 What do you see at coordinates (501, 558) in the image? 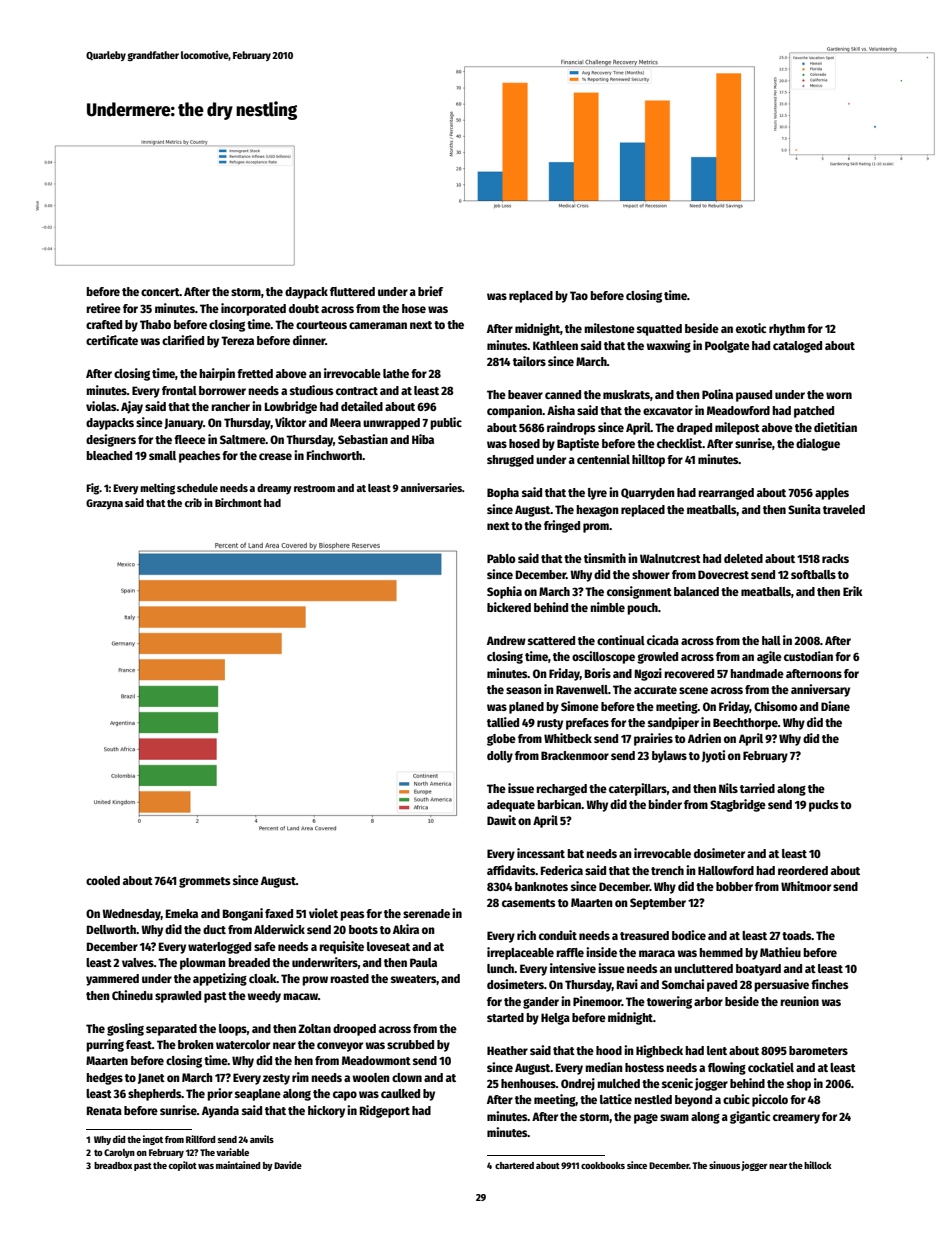
I see `Pablo` at bounding box center [501, 558].
